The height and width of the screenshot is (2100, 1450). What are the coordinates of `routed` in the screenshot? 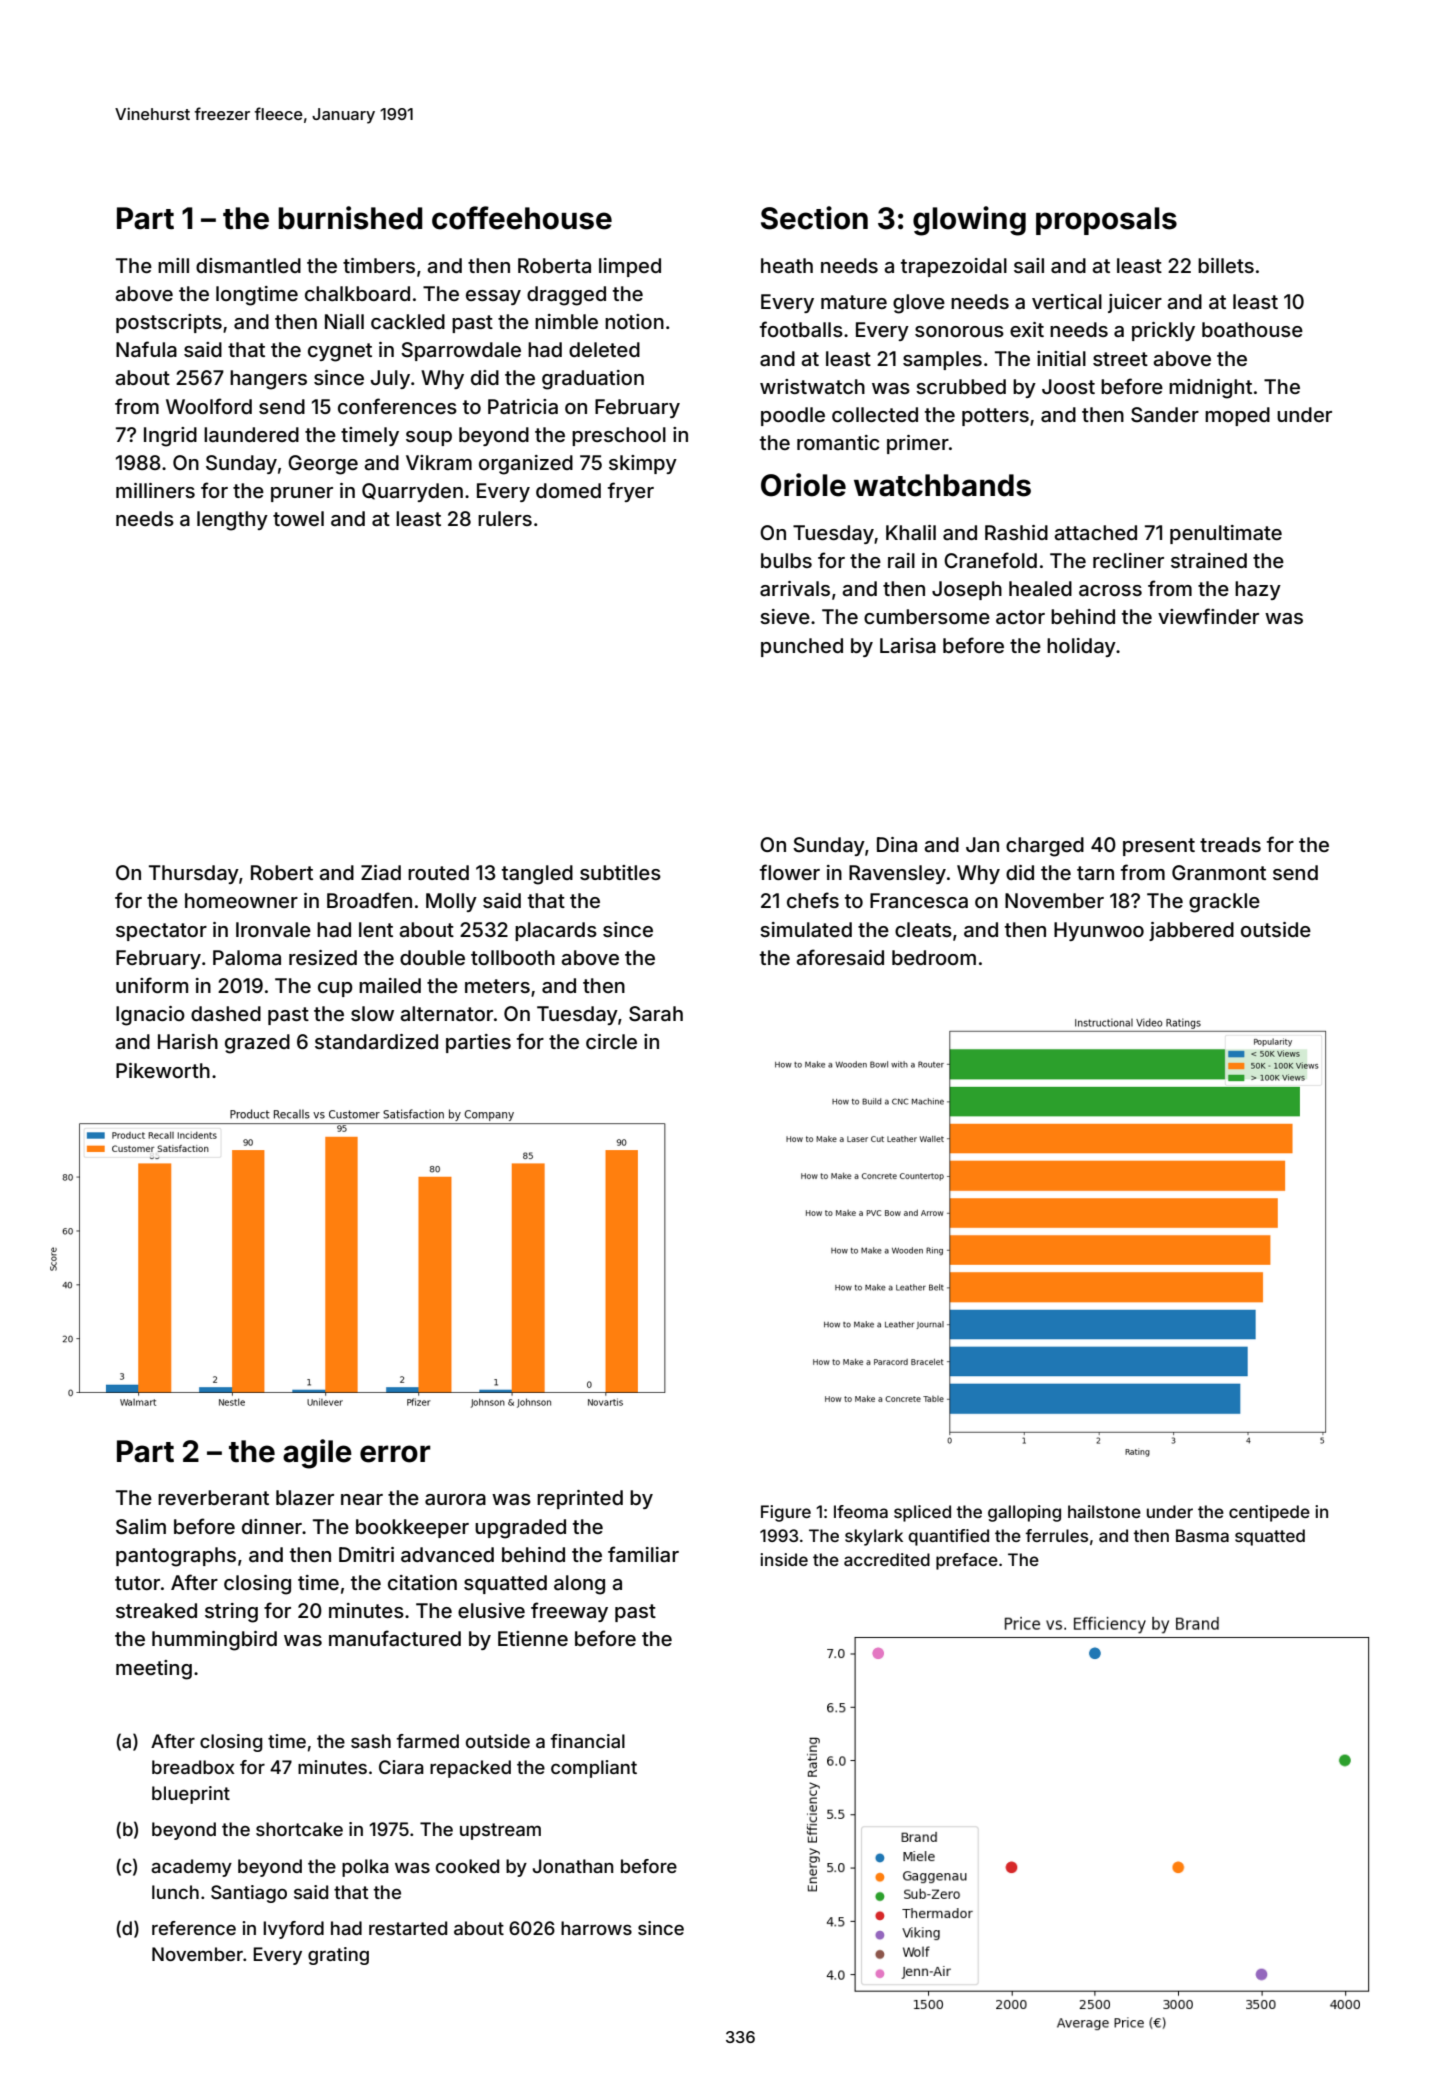 It's located at (438, 872).
